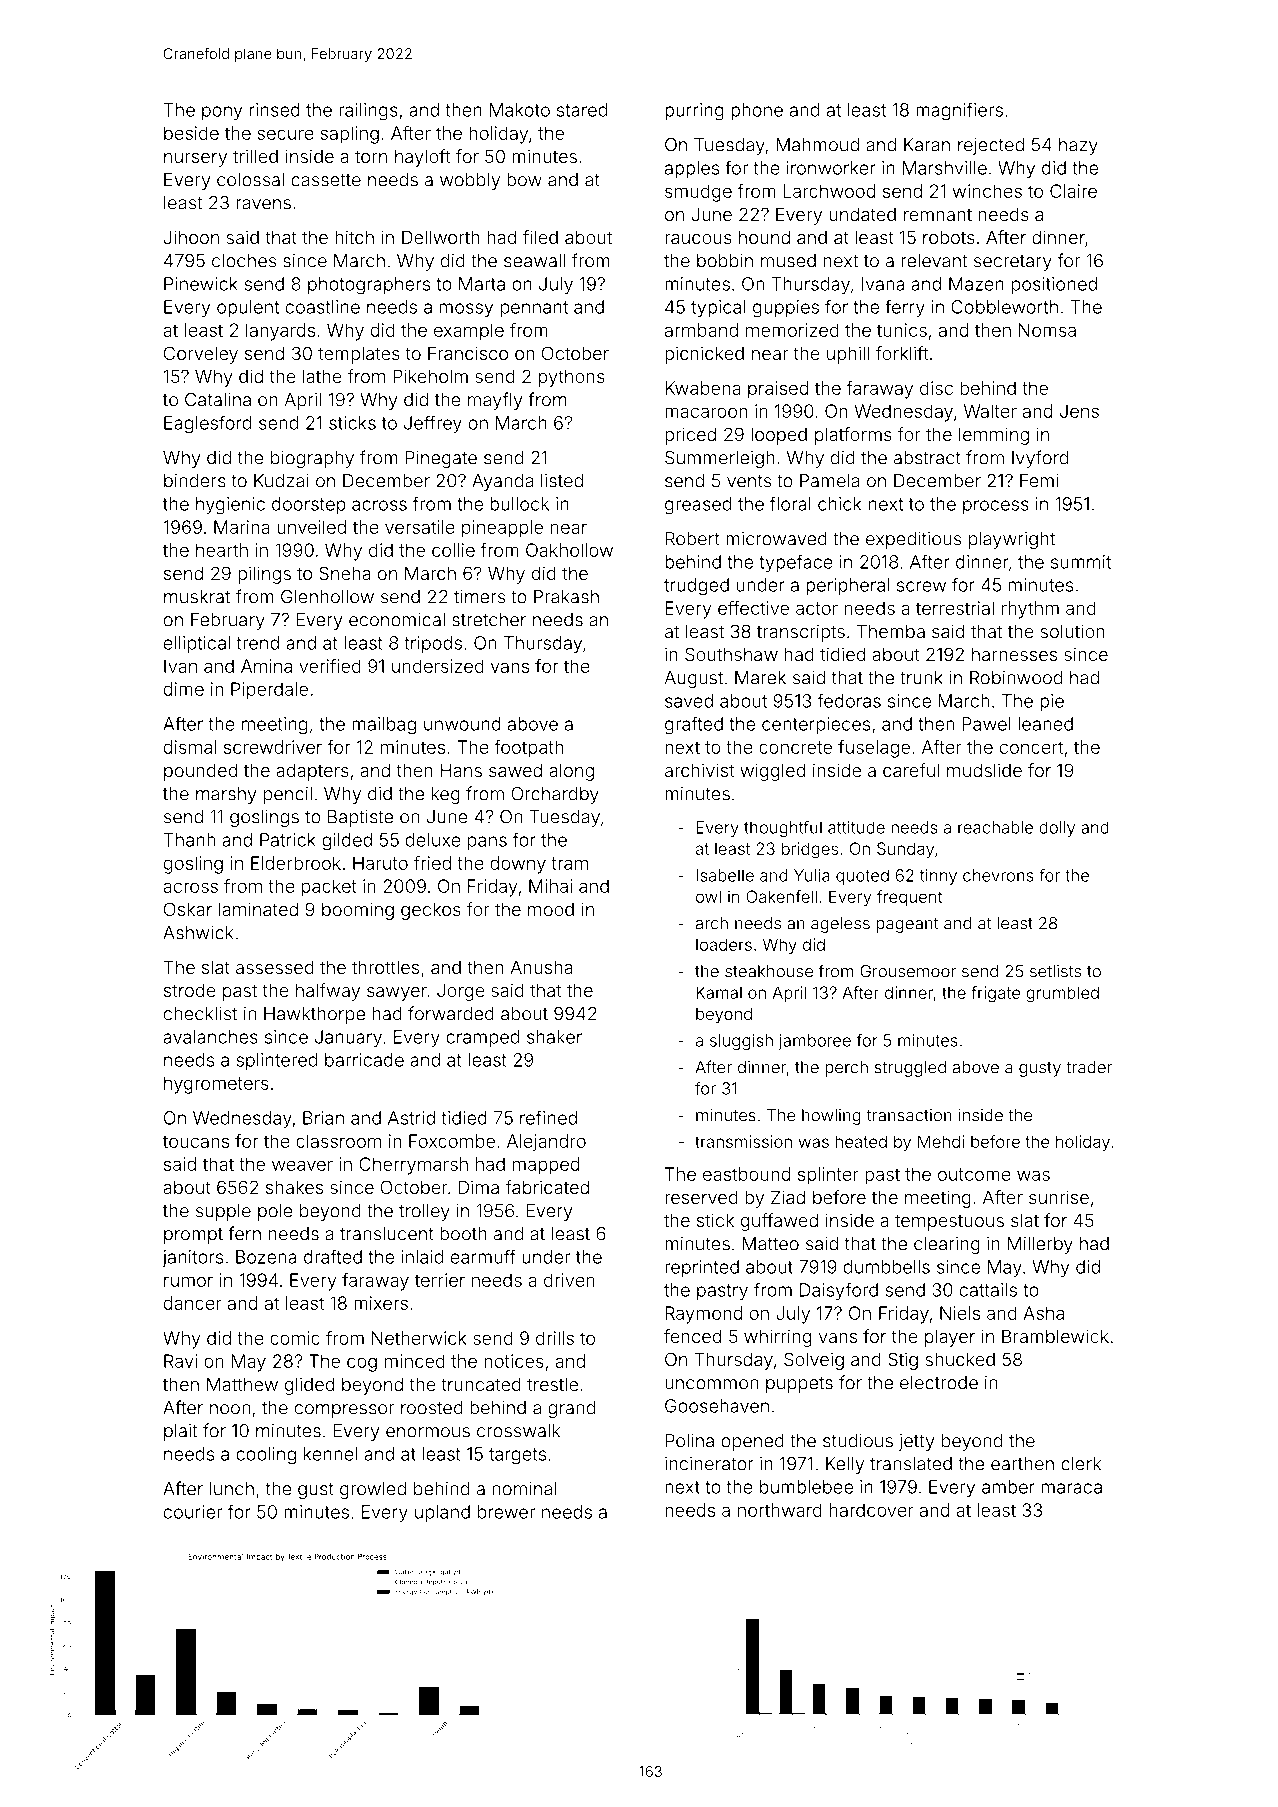 Image resolution: width=1278 pixels, height=1807 pixels. What do you see at coordinates (275, 110) in the image?
I see `rinsed` at bounding box center [275, 110].
